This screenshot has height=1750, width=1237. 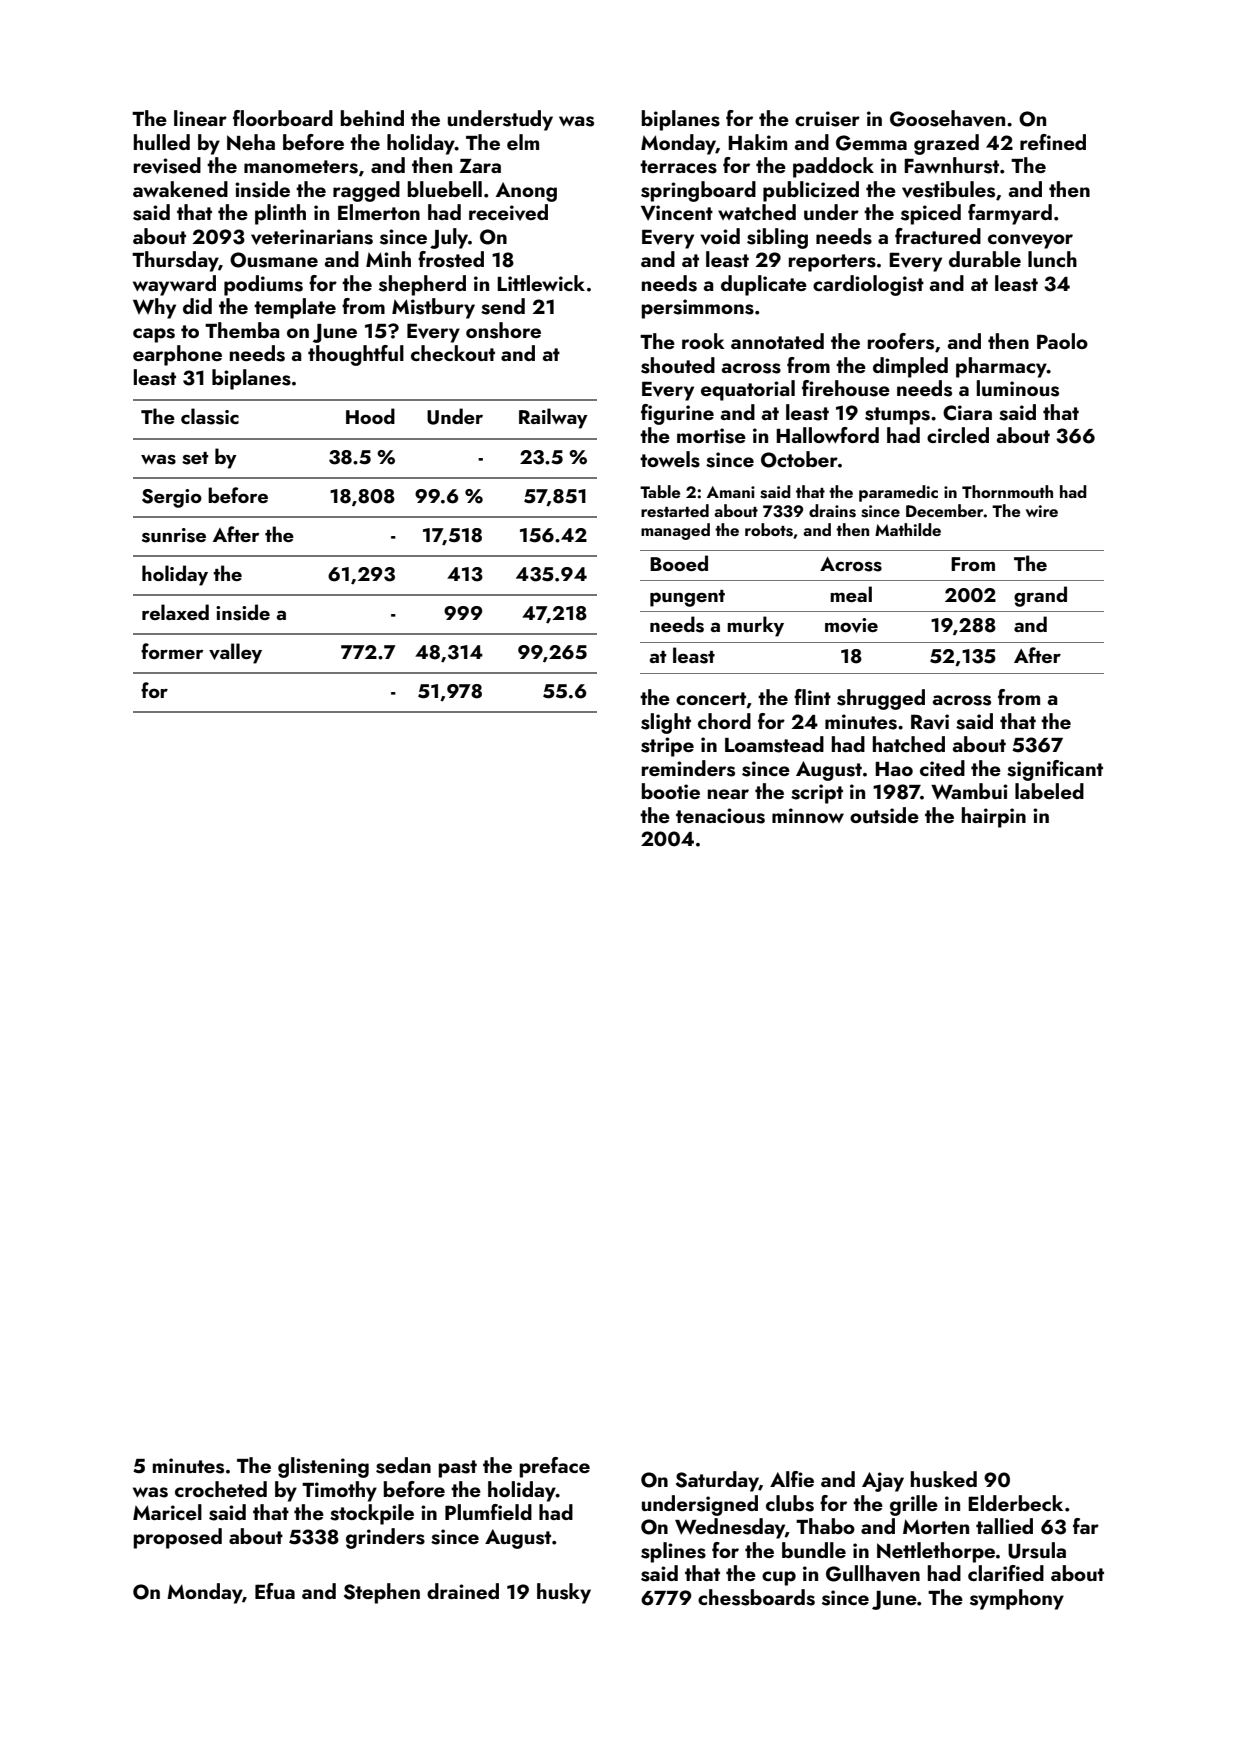 I want to click on paddock, so click(x=833, y=167).
